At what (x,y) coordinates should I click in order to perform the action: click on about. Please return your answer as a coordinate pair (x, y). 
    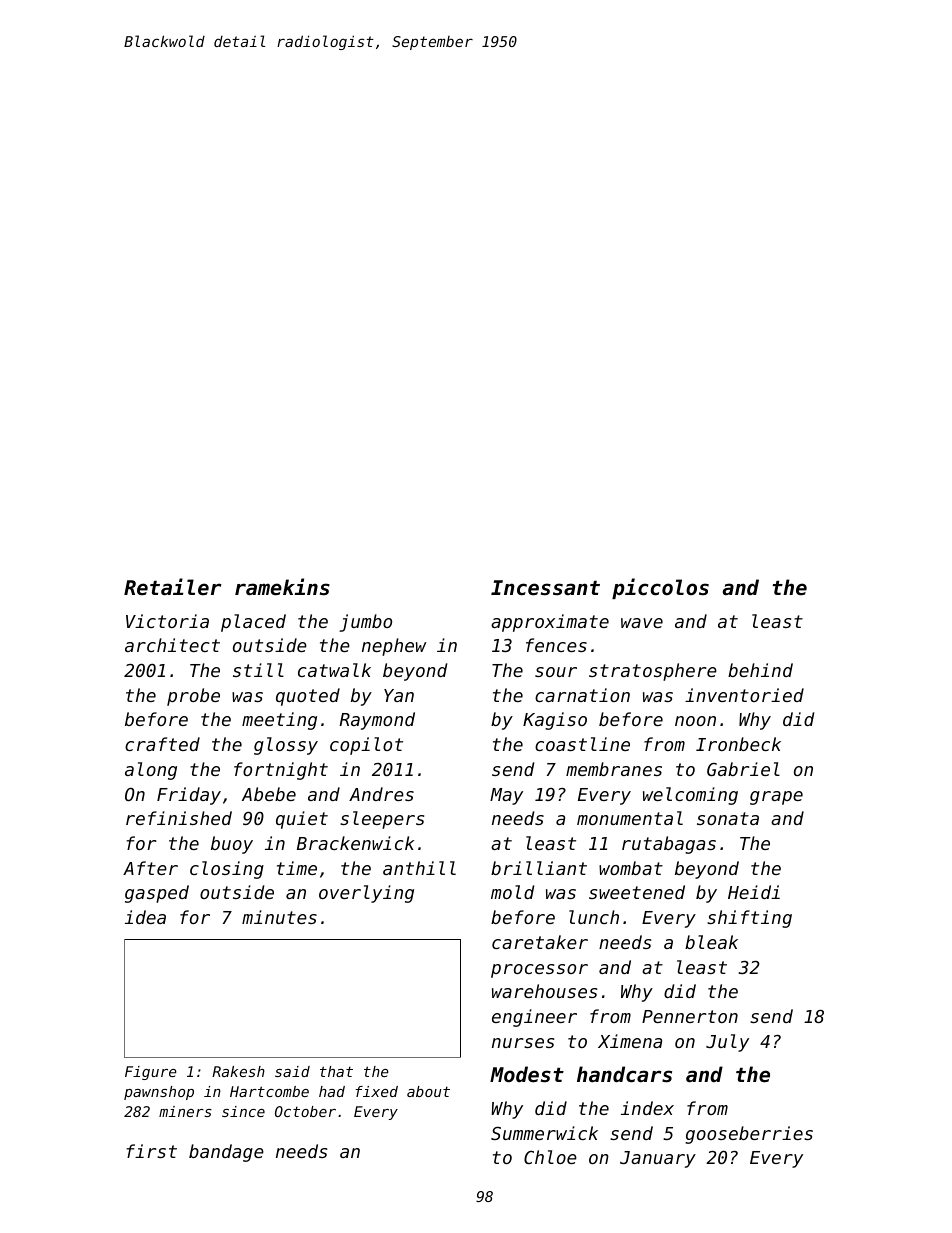
    Looking at the image, I should click on (428, 1091).
